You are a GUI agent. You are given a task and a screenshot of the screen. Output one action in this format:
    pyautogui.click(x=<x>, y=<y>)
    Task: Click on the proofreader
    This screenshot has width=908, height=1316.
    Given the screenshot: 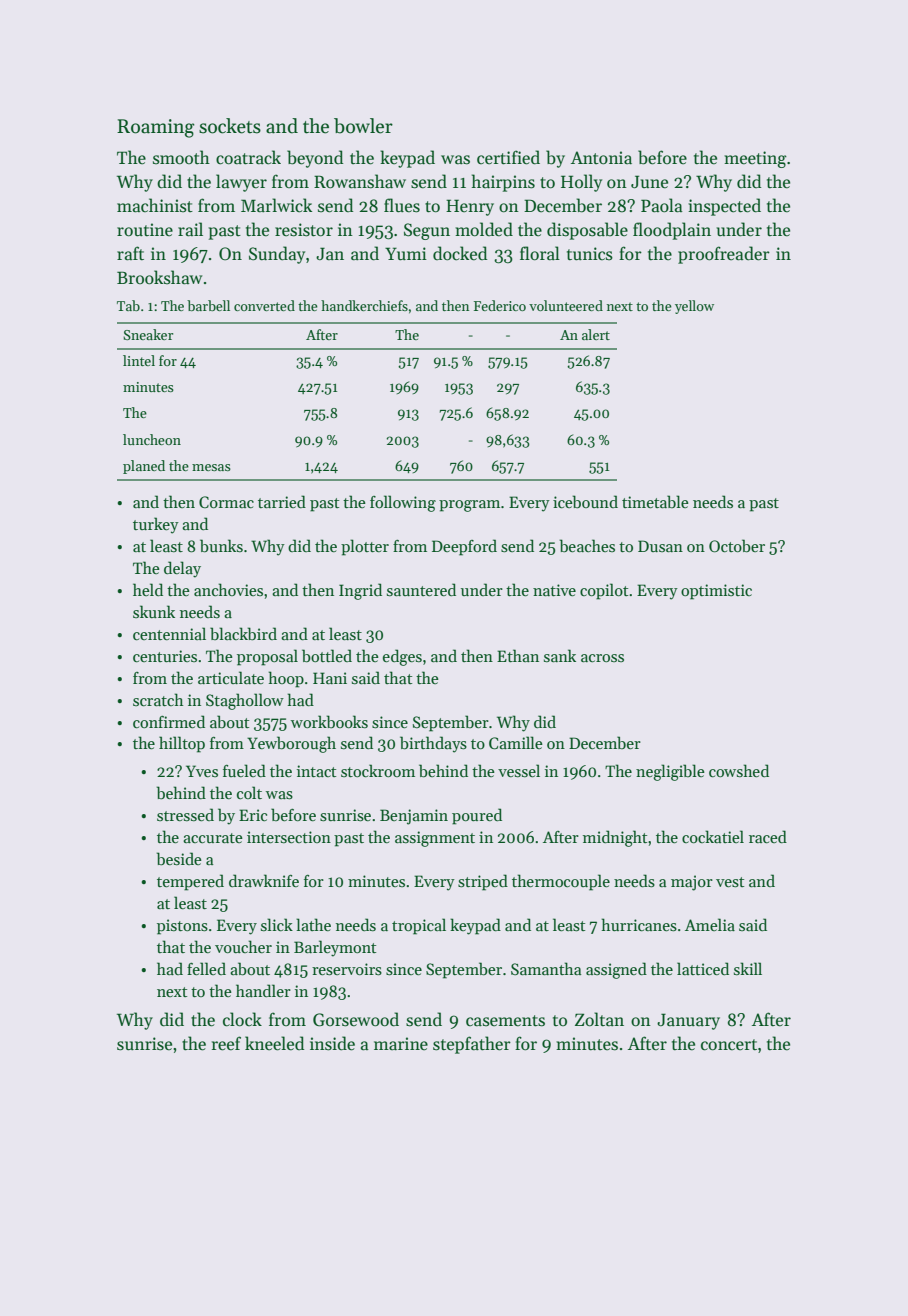 What is the action you would take?
    pyautogui.click(x=724, y=255)
